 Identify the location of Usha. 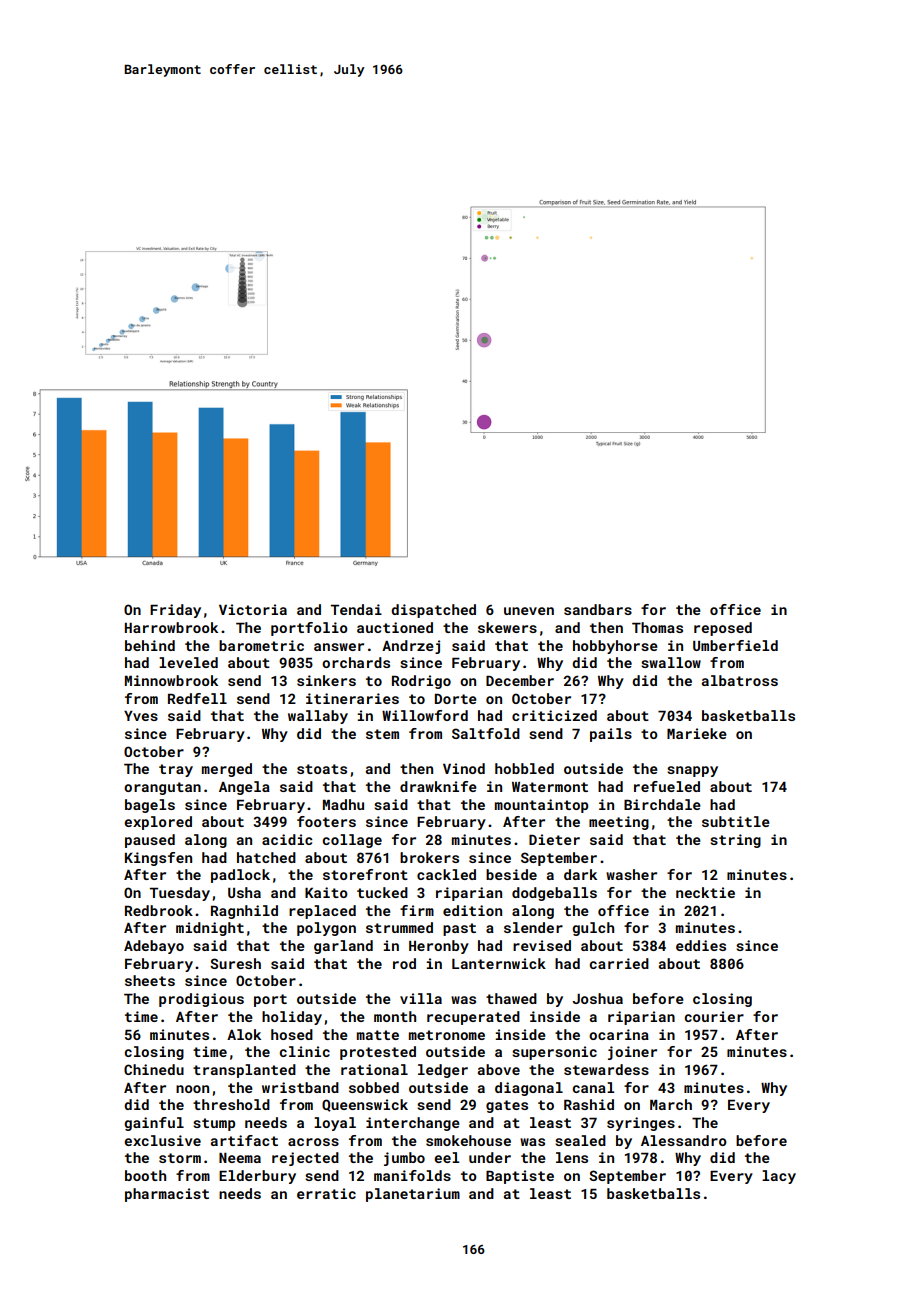
(244, 892).
